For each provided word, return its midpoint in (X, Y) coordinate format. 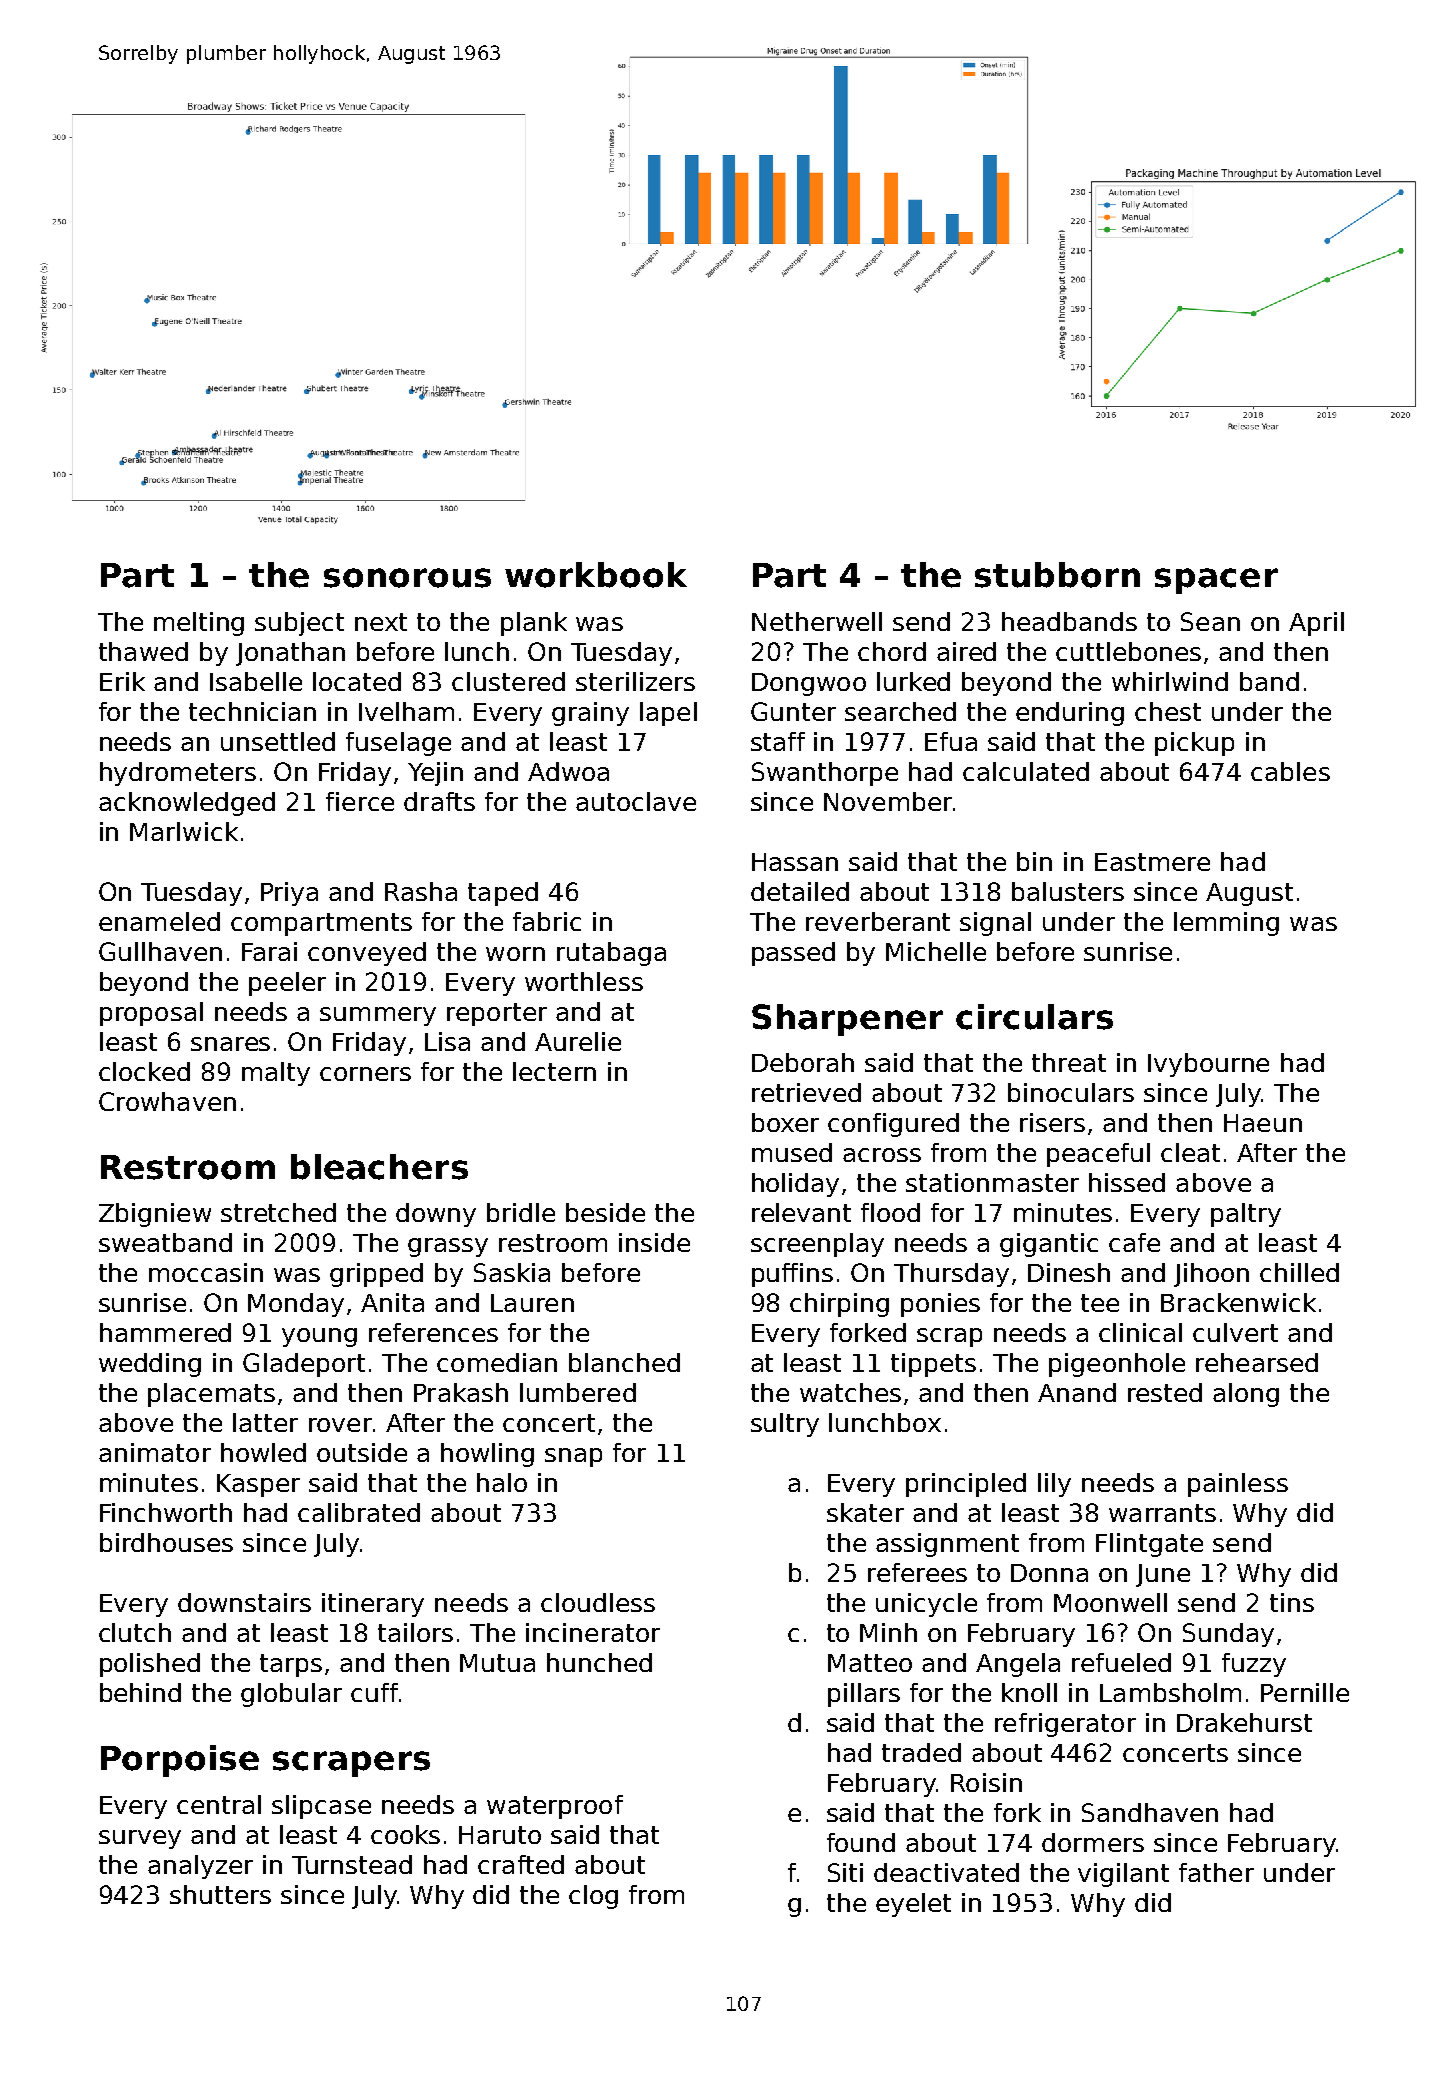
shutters (220, 1894)
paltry (1246, 1215)
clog (593, 1897)
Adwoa (568, 771)
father (1216, 1872)
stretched (278, 1212)
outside (362, 1452)
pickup (1194, 744)
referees (917, 1572)
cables (1290, 771)
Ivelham (406, 711)
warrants (1162, 1513)
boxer (785, 1122)
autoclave (636, 801)
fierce (360, 801)
